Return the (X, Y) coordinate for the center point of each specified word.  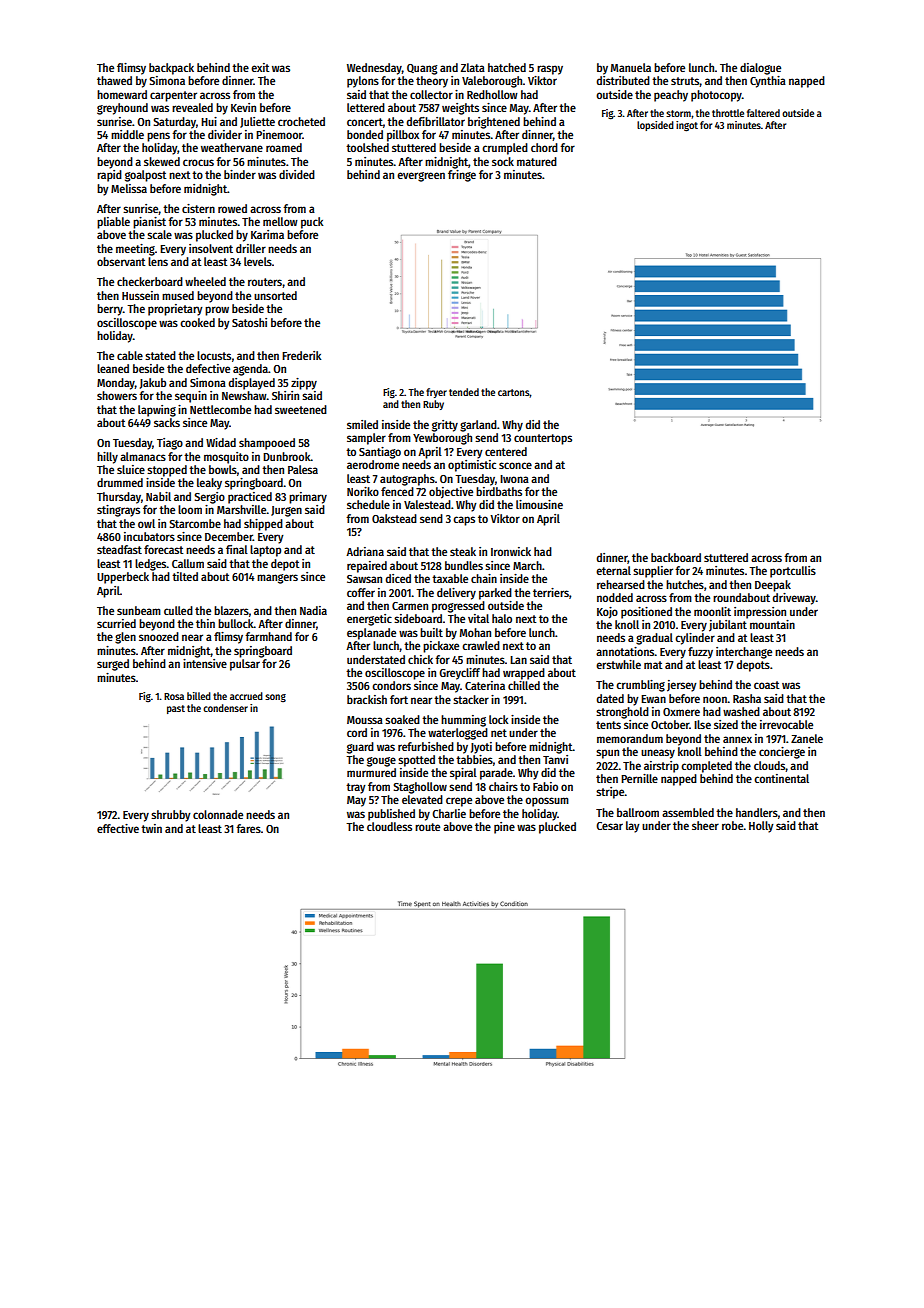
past (176, 709)
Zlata (473, 67)
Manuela (631, 67)
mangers (277, 579)
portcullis (793, 572)
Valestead (427, 504)
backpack (171, 69)
